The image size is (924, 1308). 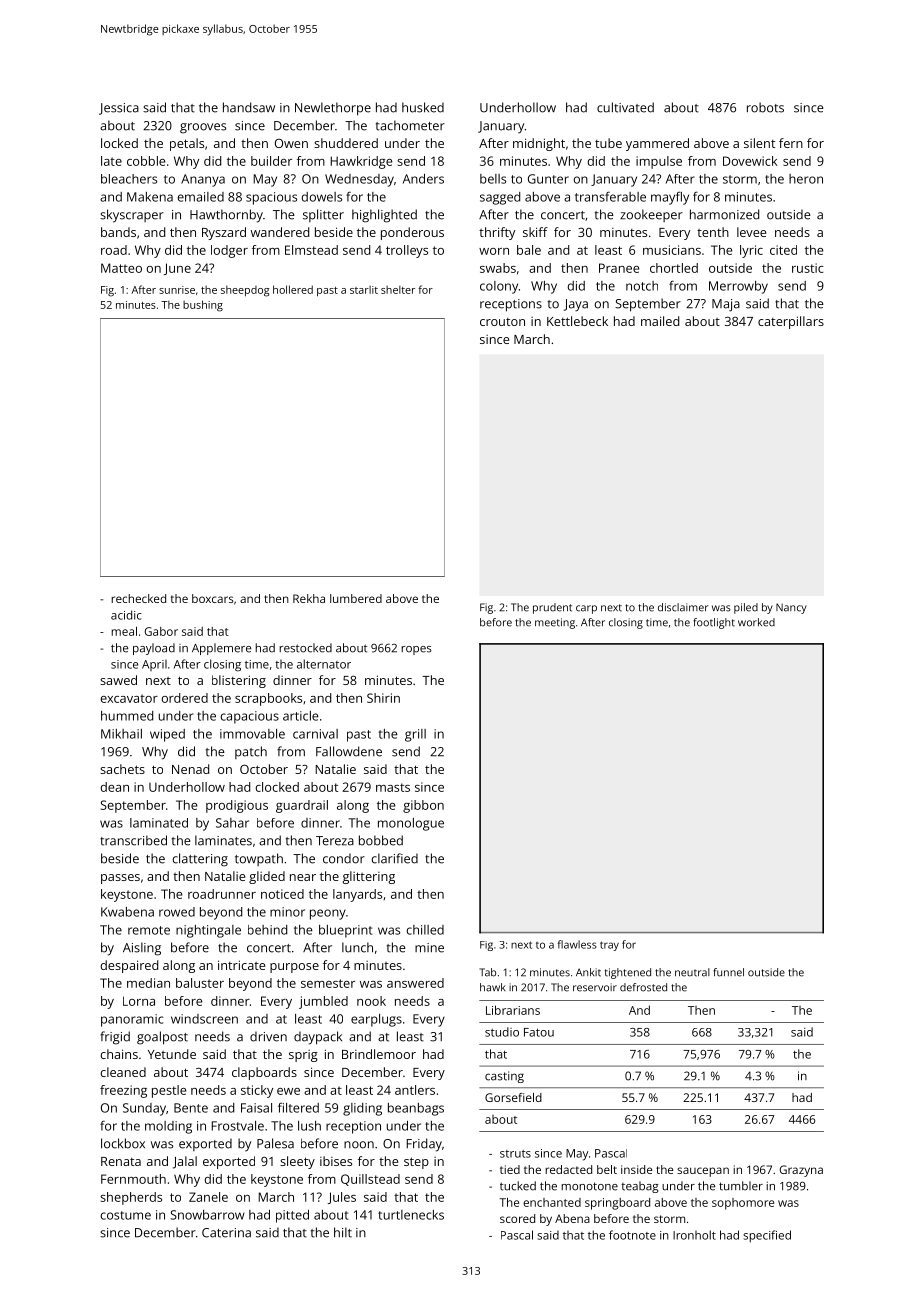 I want to click on footnote, so click(x=632, y=1235).
